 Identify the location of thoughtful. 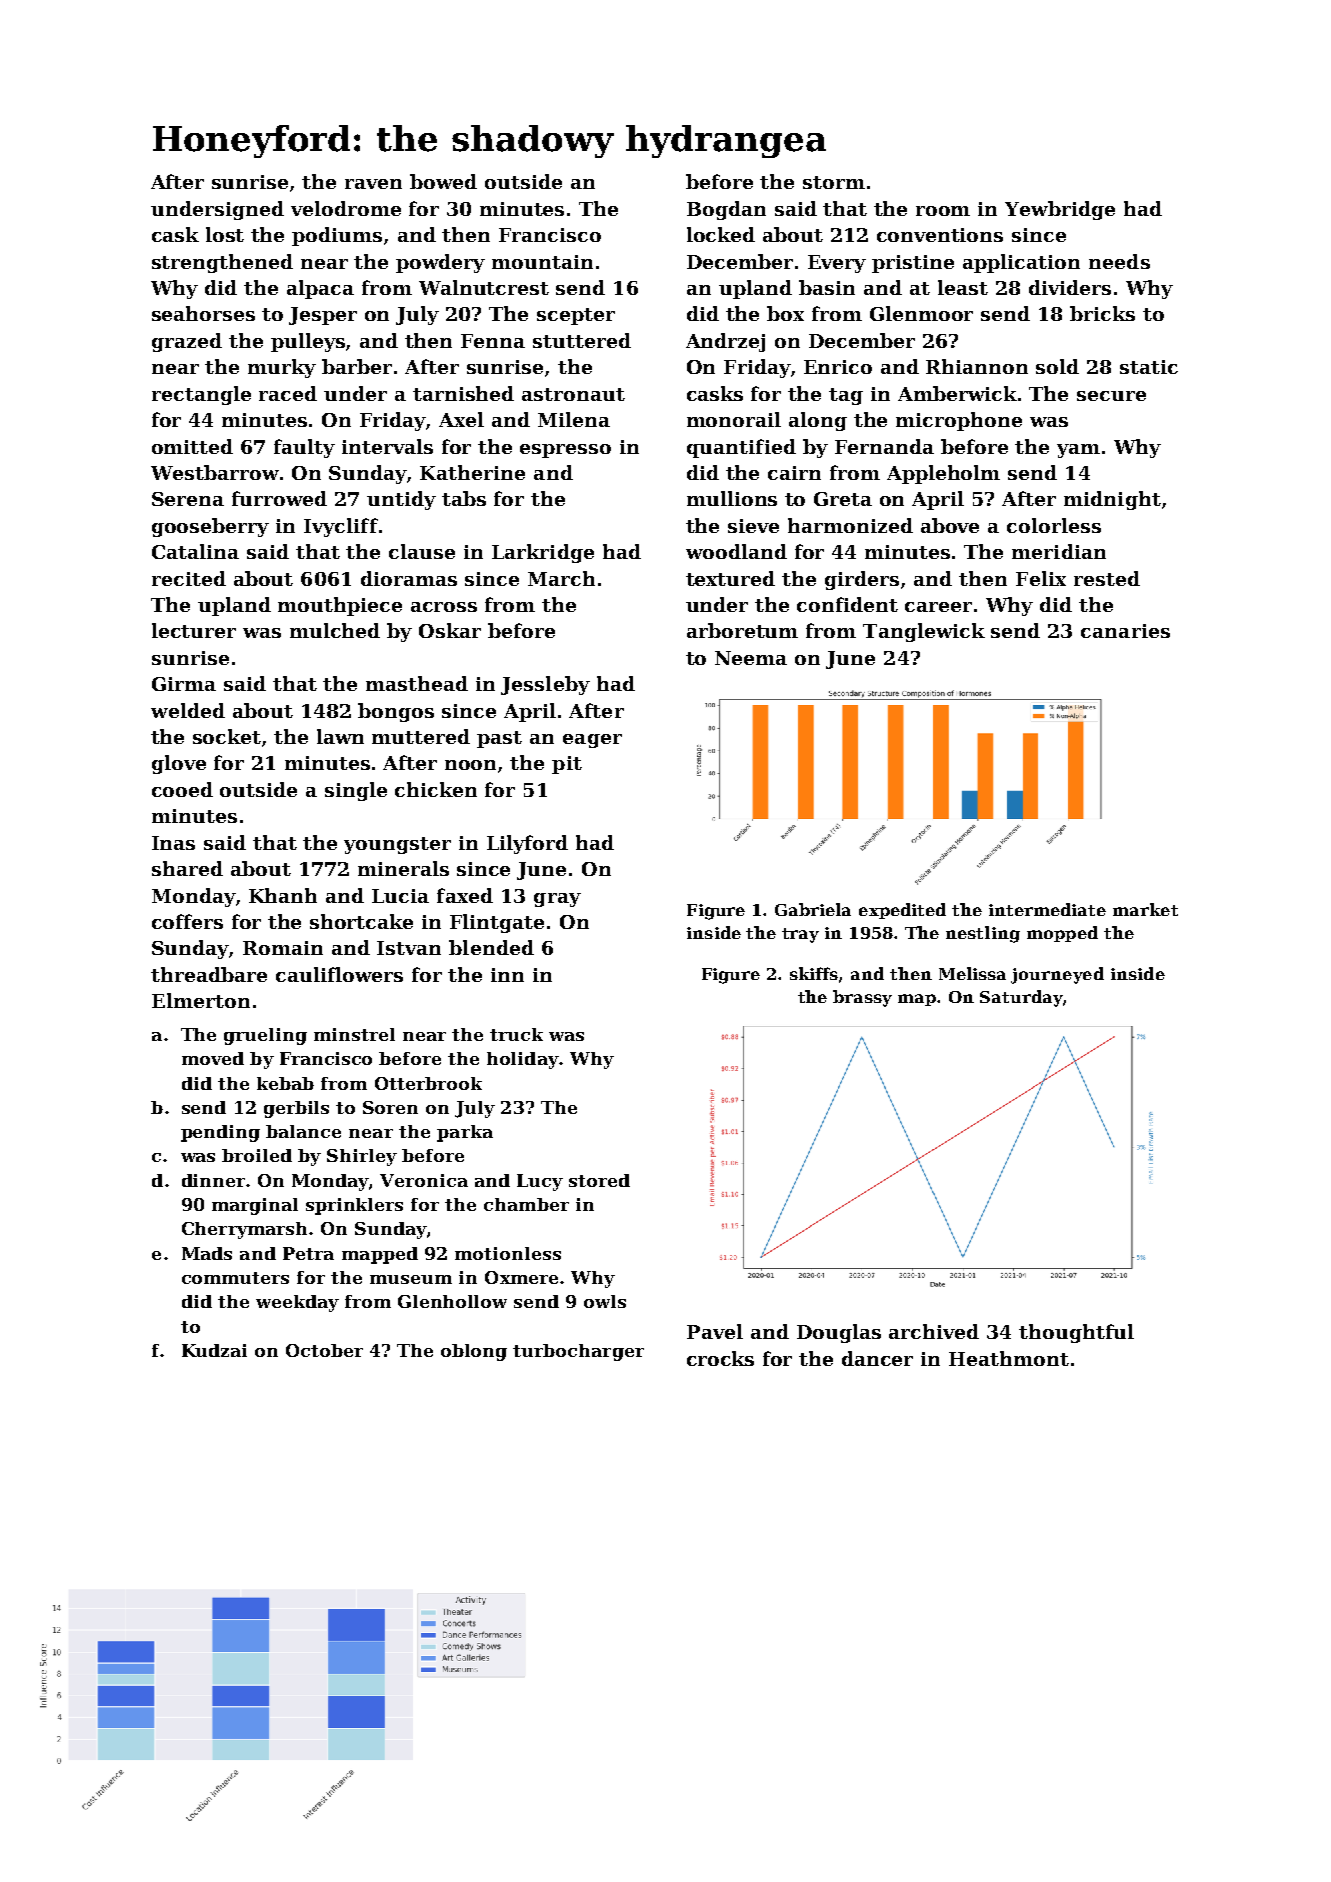
(1076, 1333).
